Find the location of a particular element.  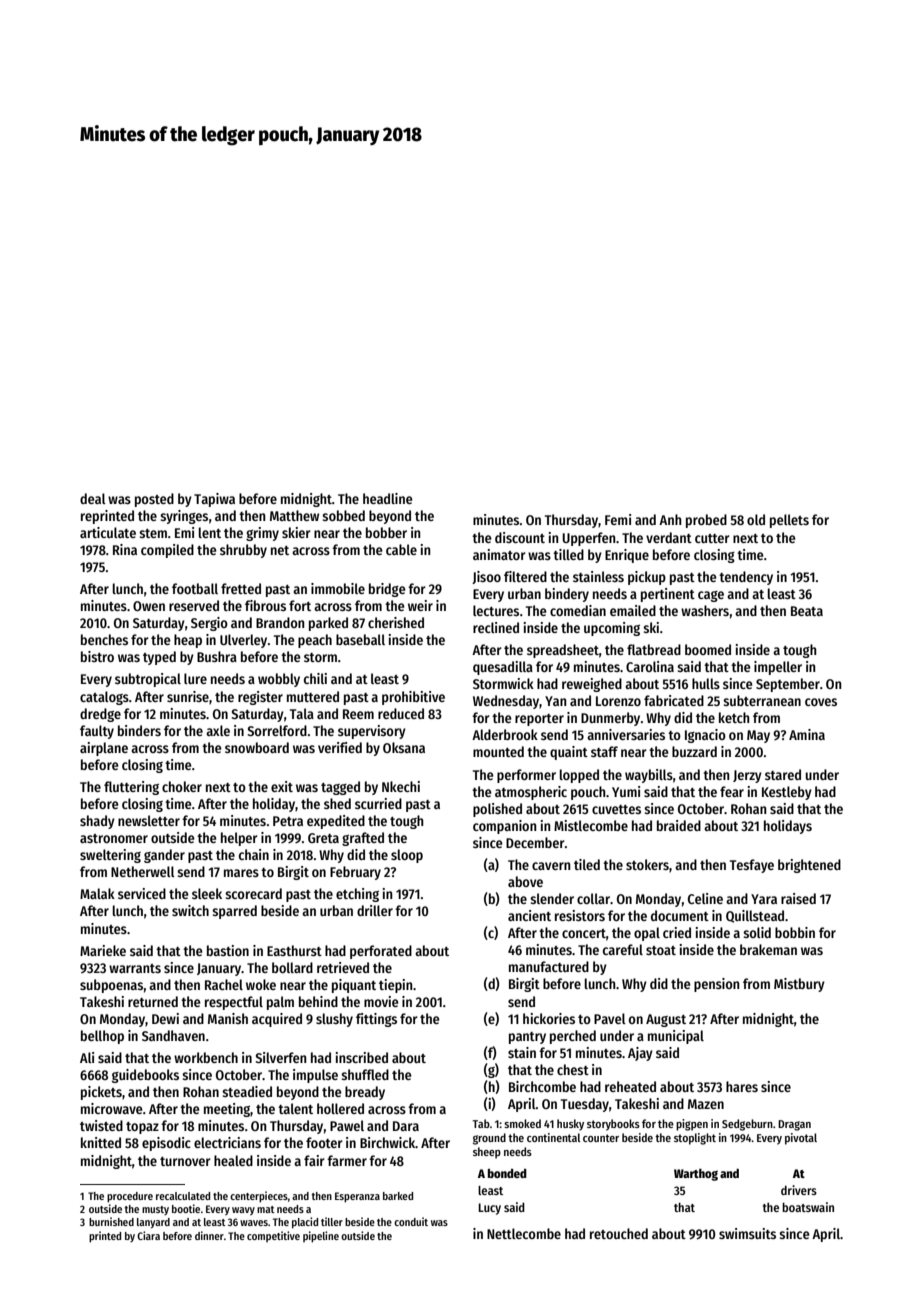

sparred is located at coordinates (234, 912).
